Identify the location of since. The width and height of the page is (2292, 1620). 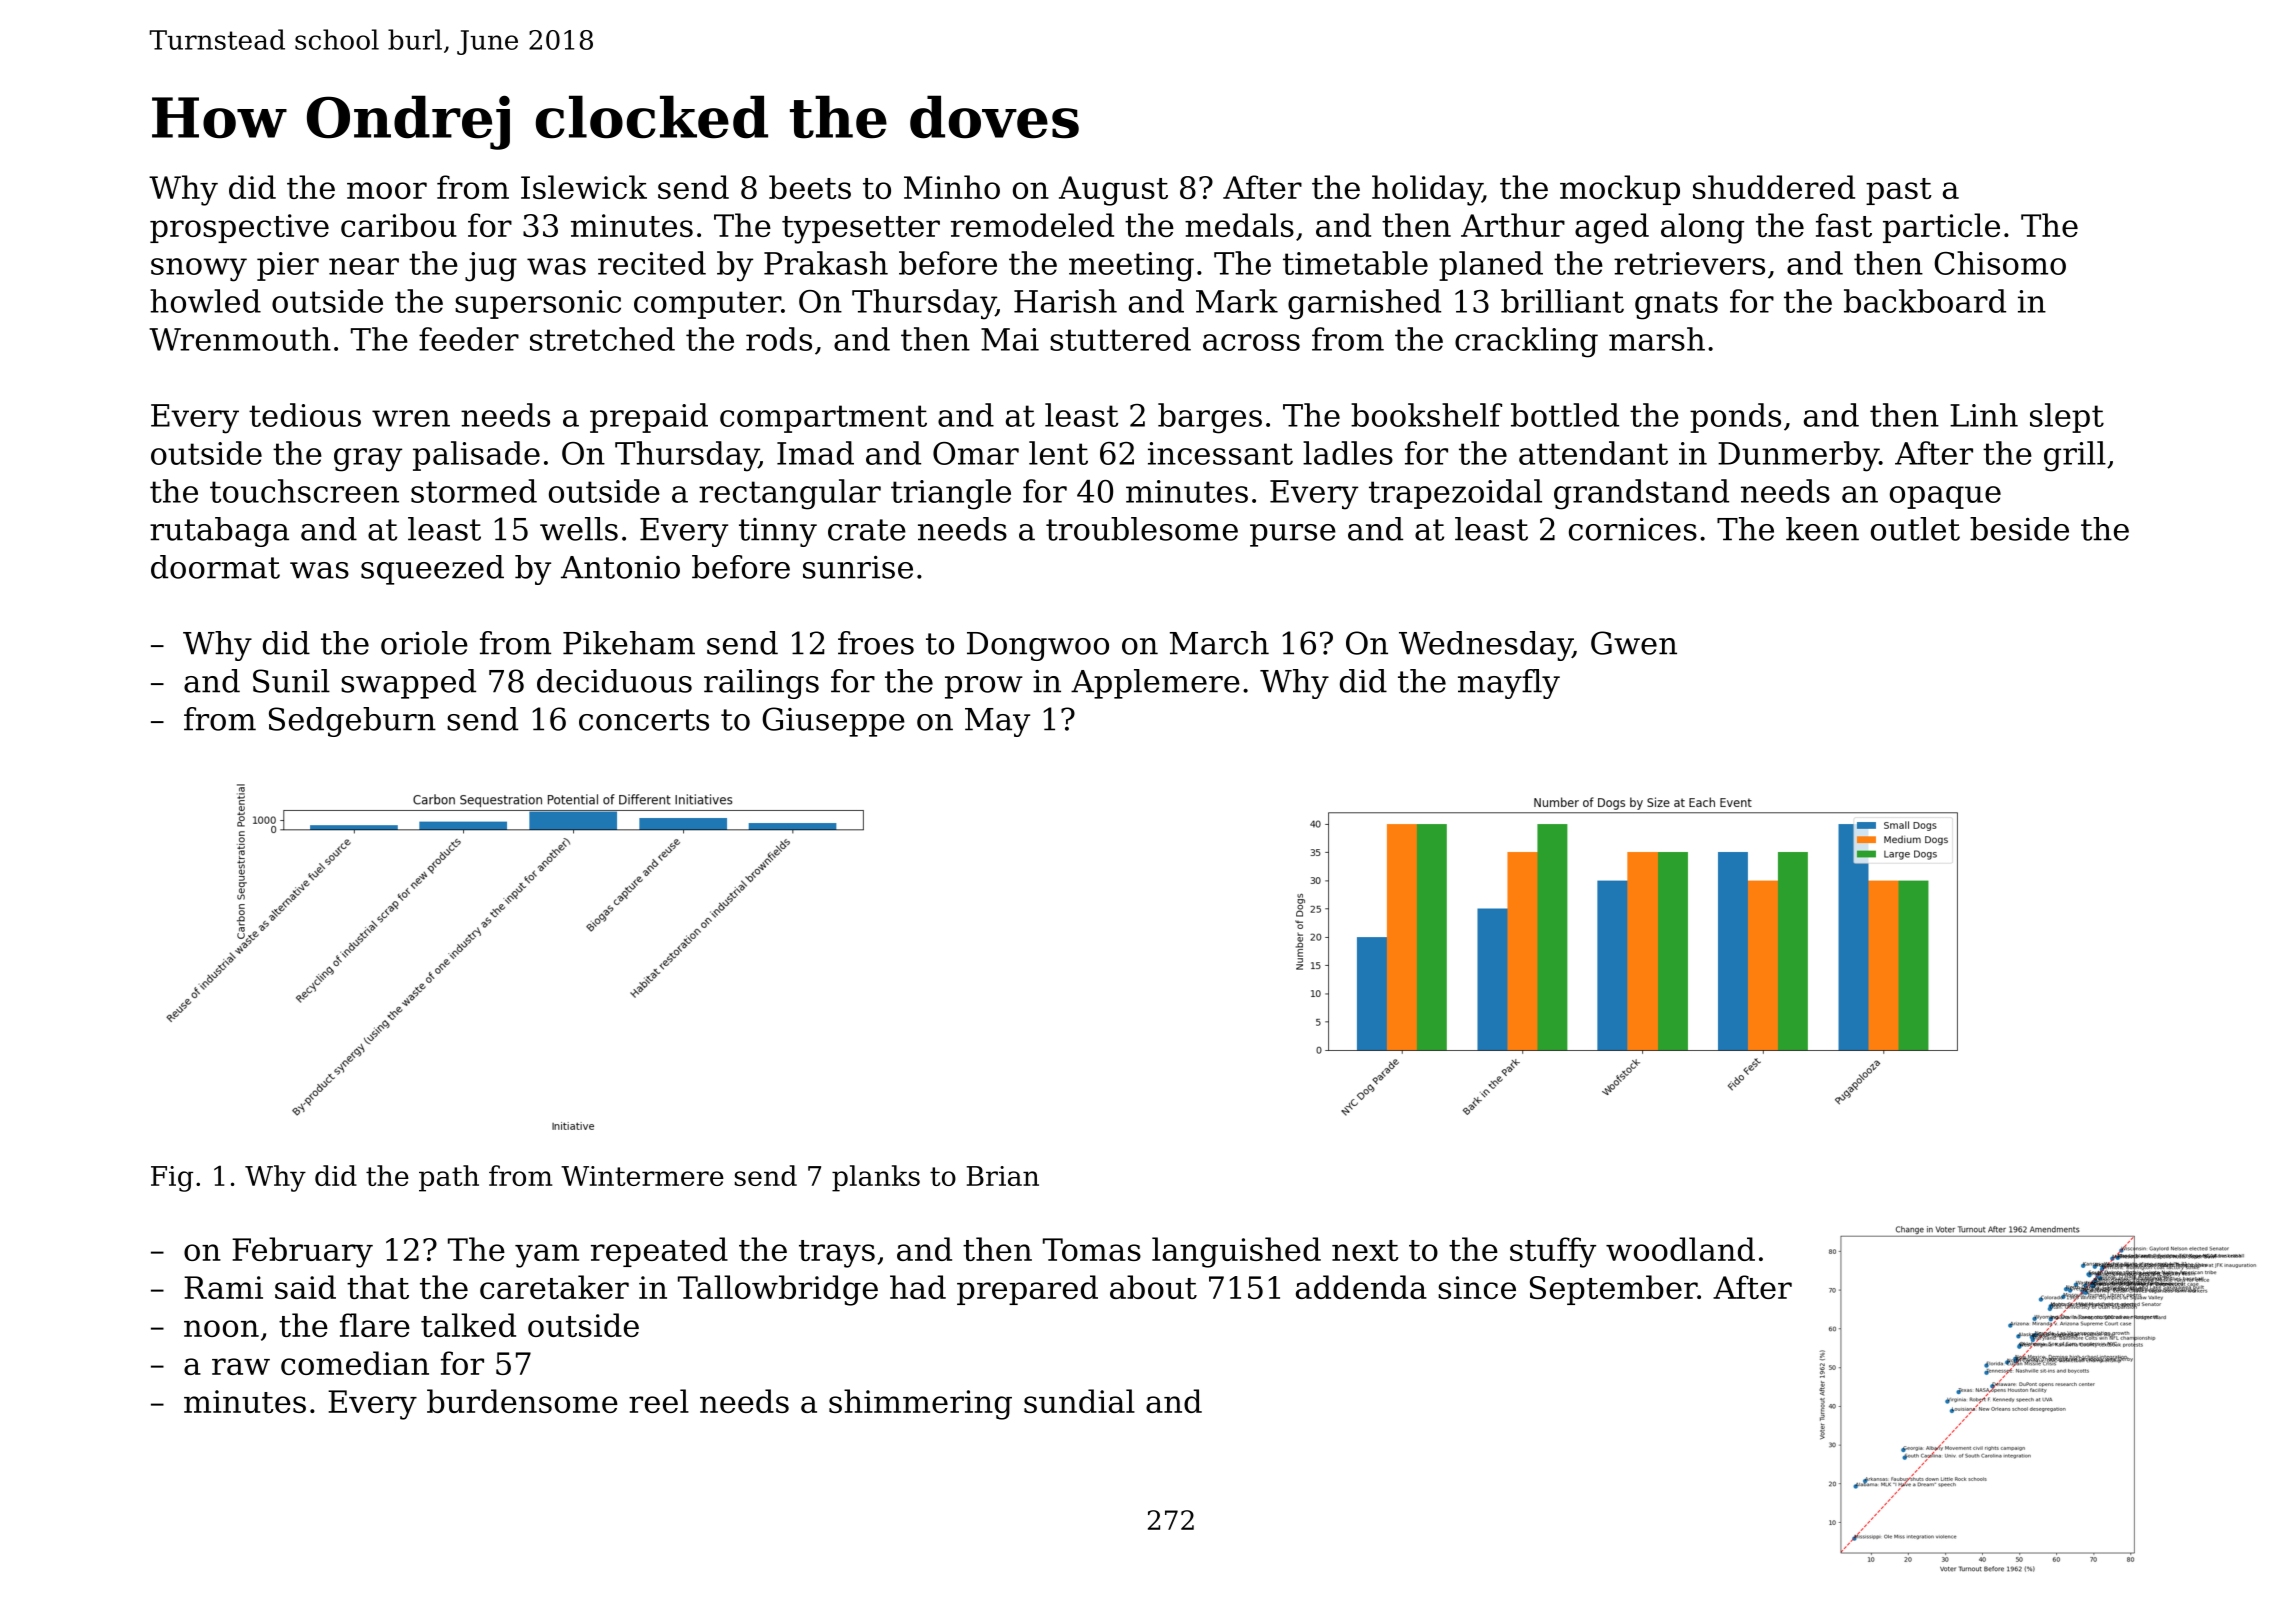
(1477, 1287).
